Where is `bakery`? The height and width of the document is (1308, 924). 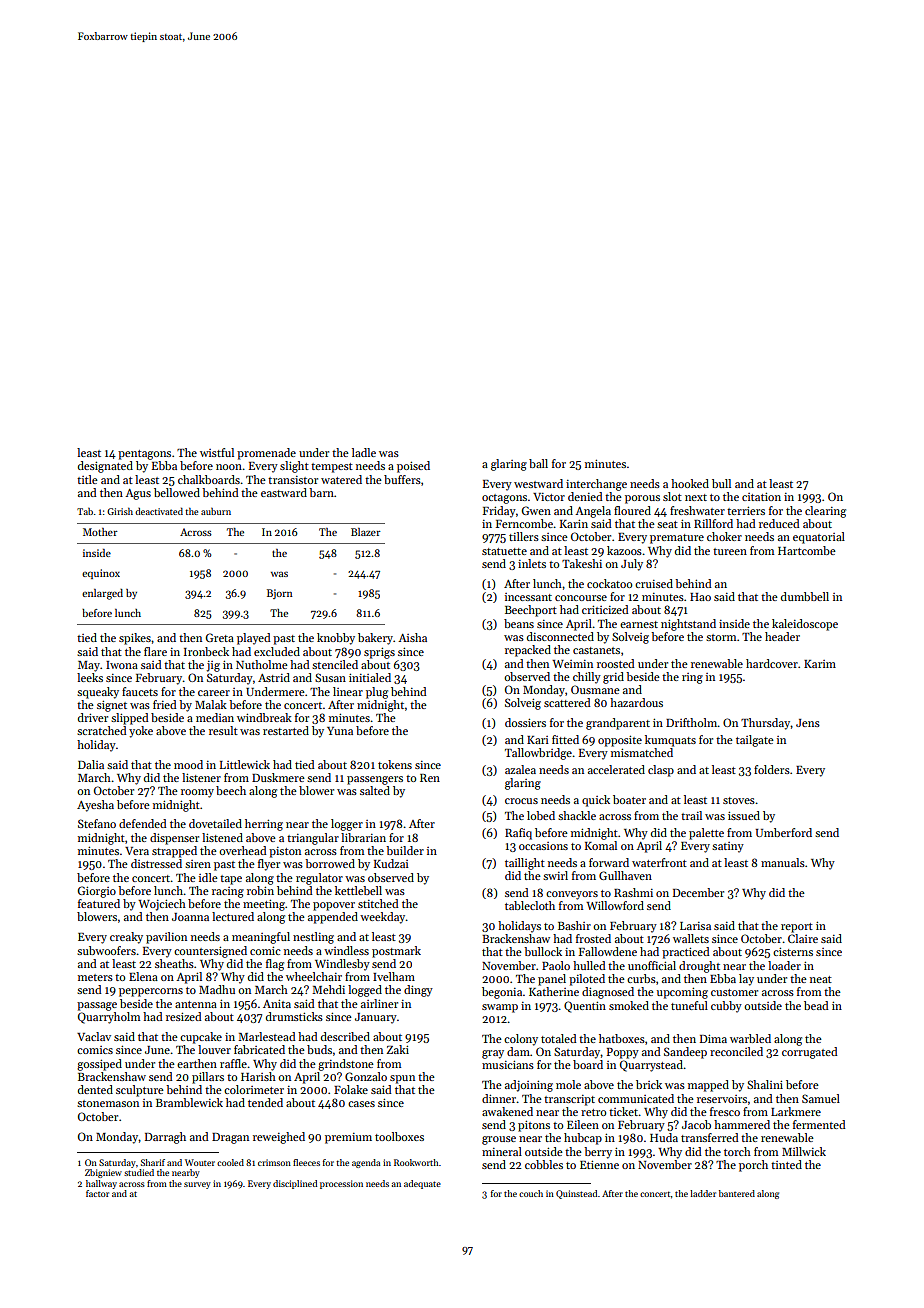
bakery is located at coordinates (375, 639).
